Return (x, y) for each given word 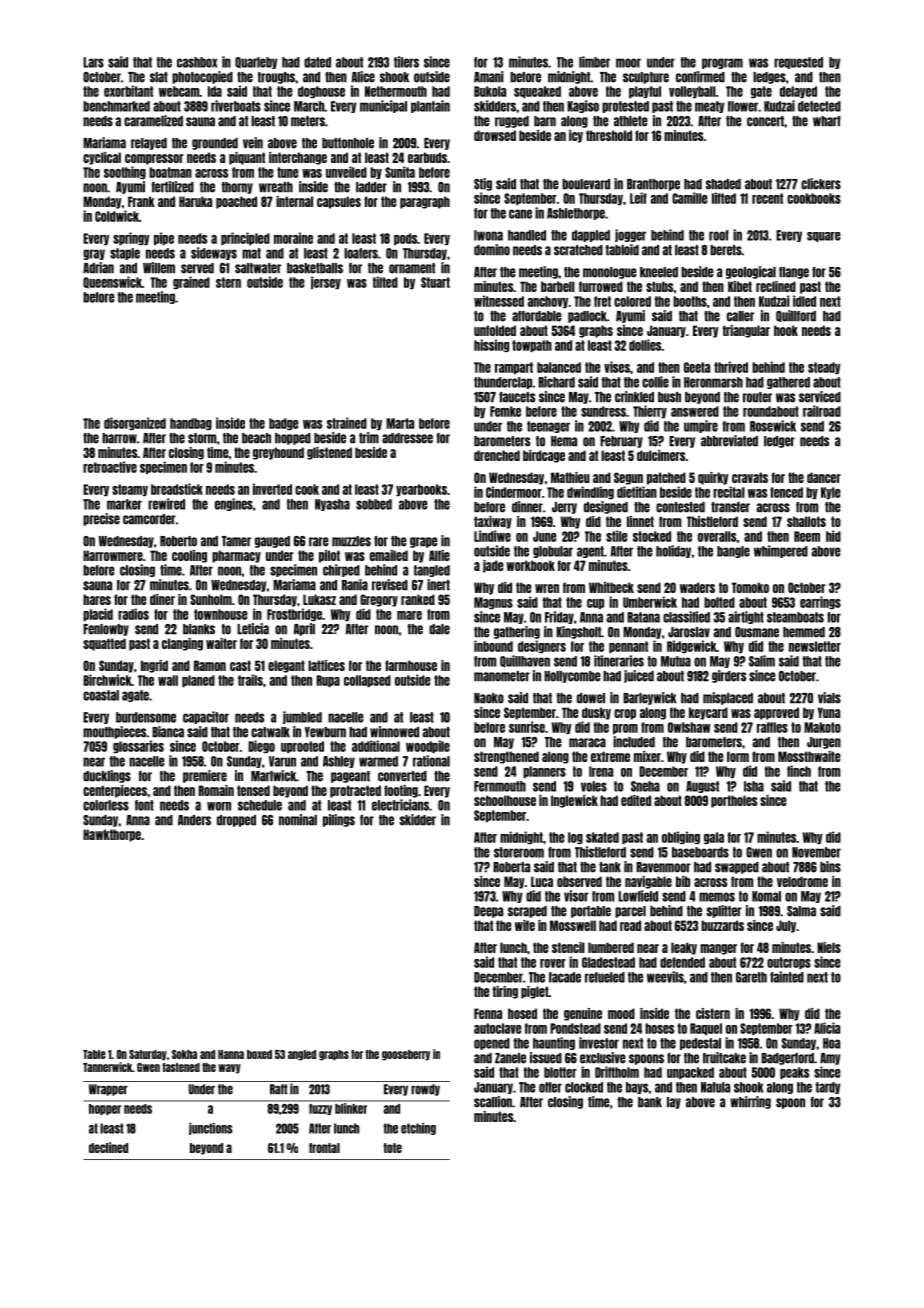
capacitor (206, 717)
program (722, 63)
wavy (229, 1069)
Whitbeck (611, 587)
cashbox (197, 62)
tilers (406, 62)
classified (686, 617)
